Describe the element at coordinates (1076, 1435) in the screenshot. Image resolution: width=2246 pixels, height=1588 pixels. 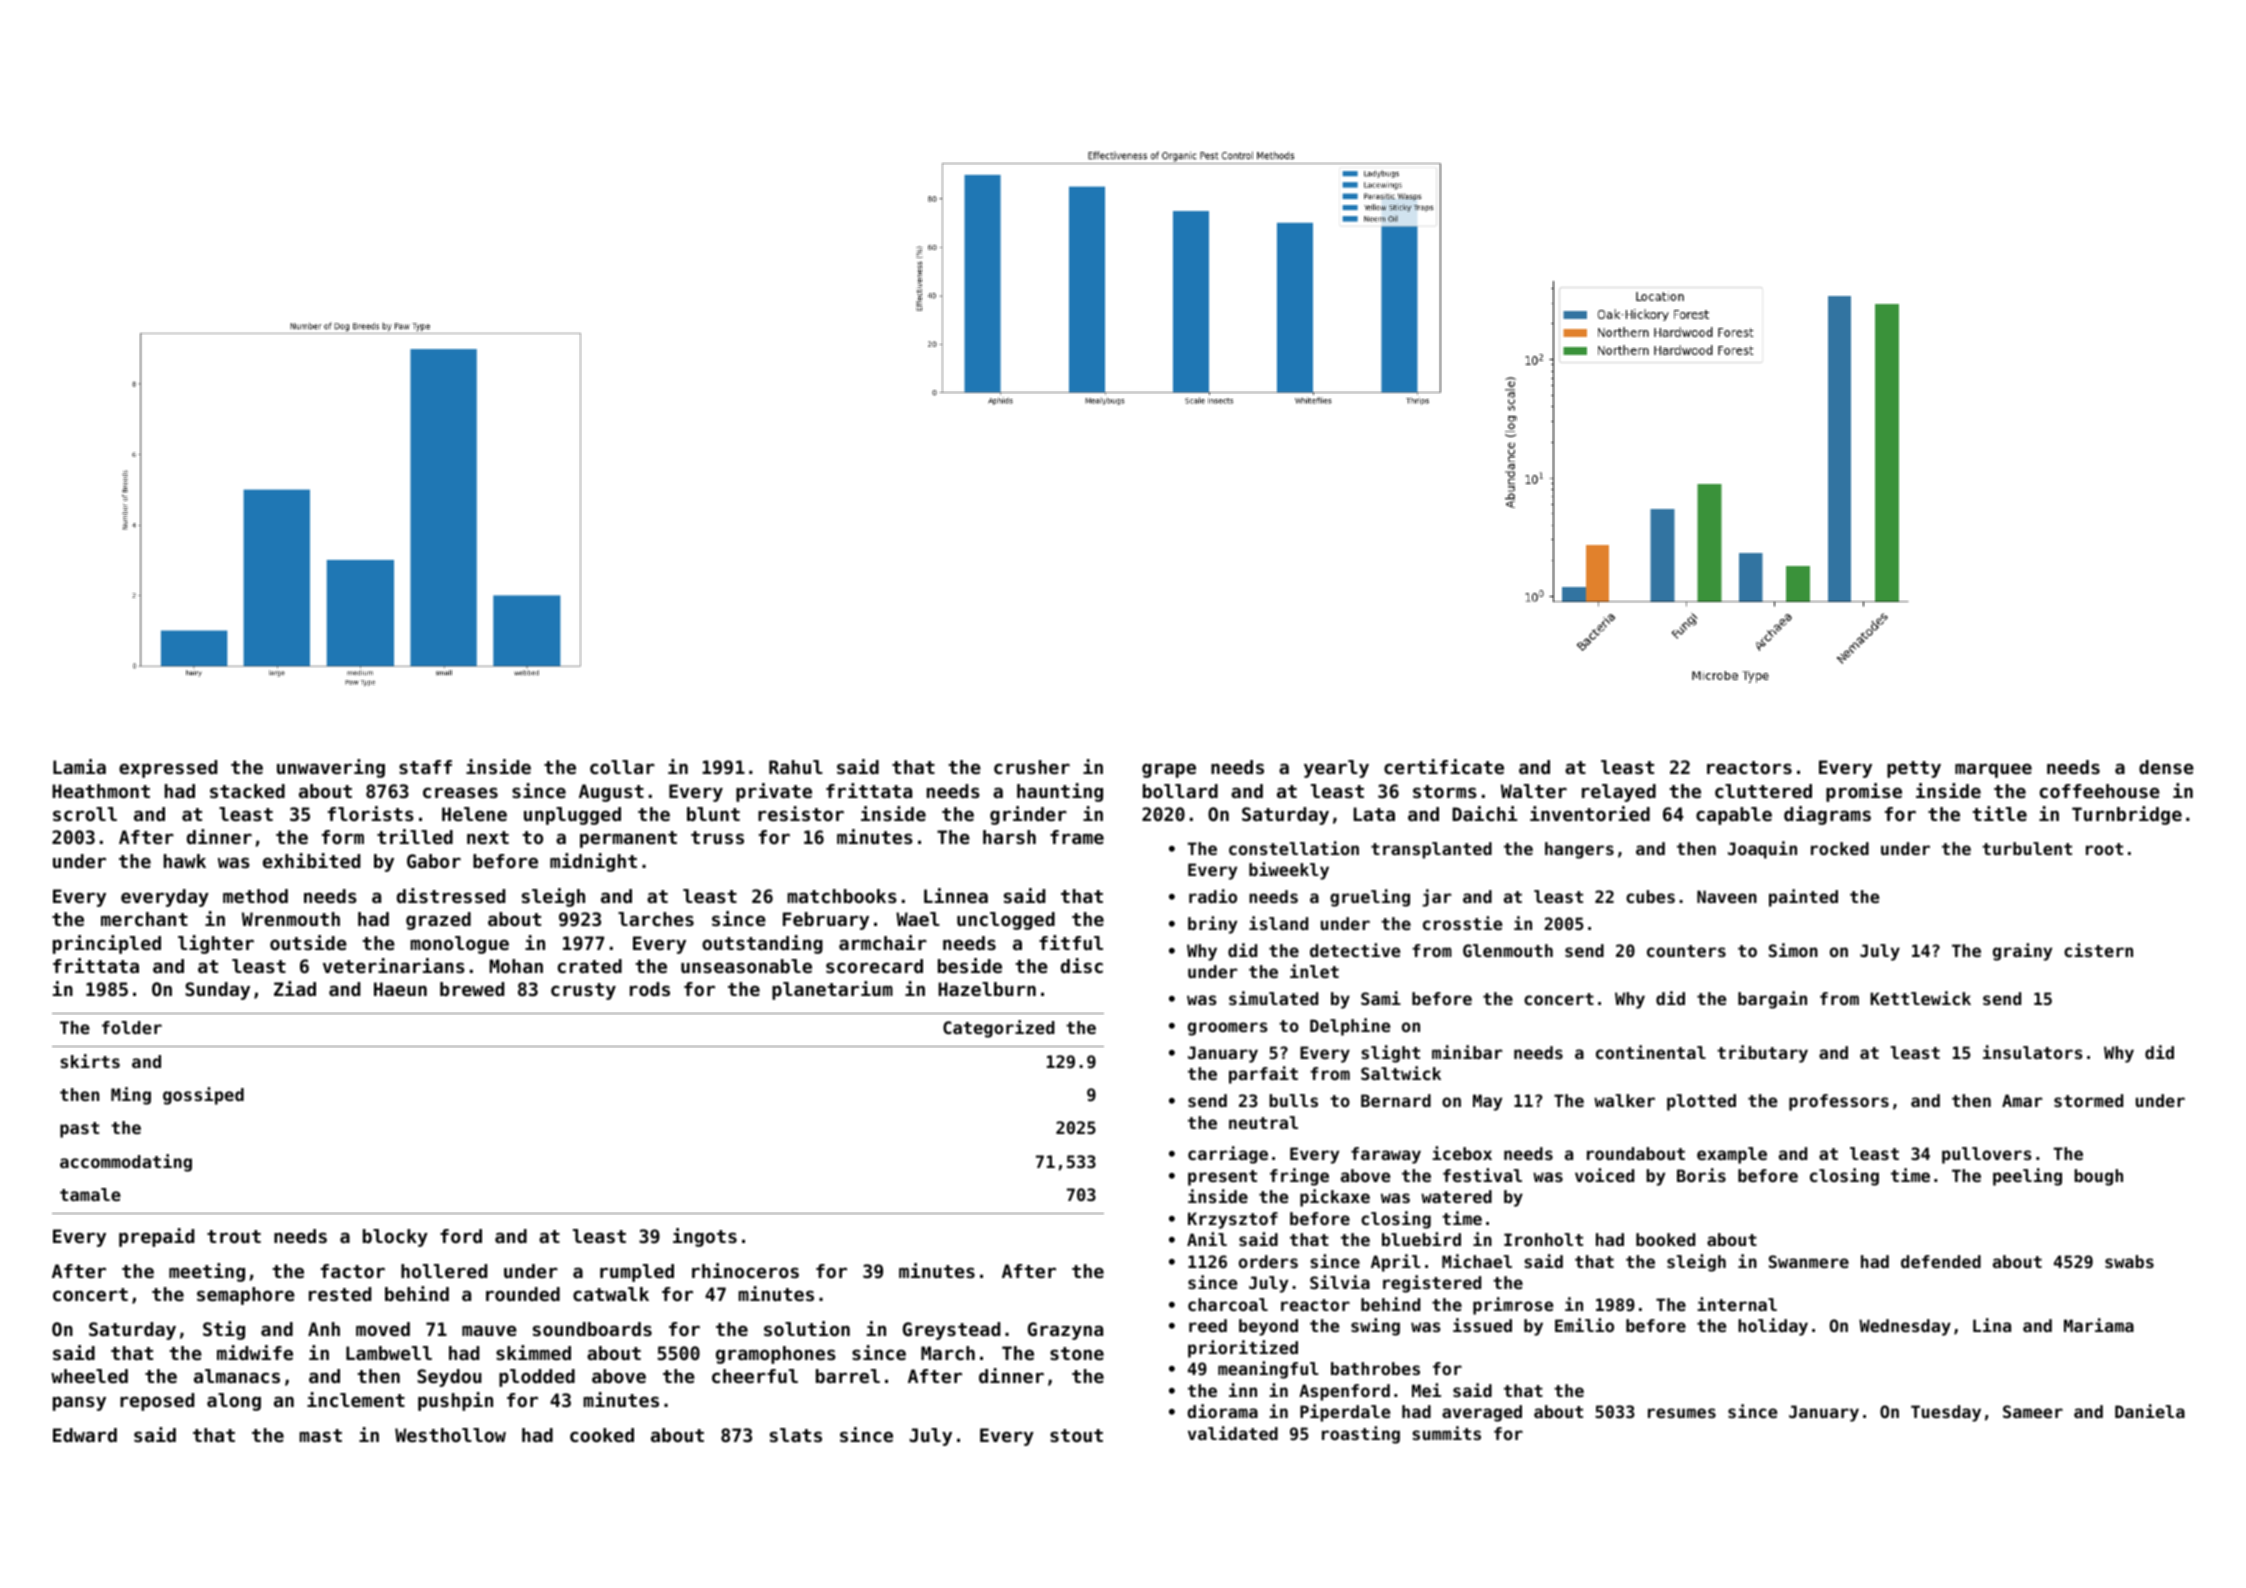
I see `stout` at that location.
